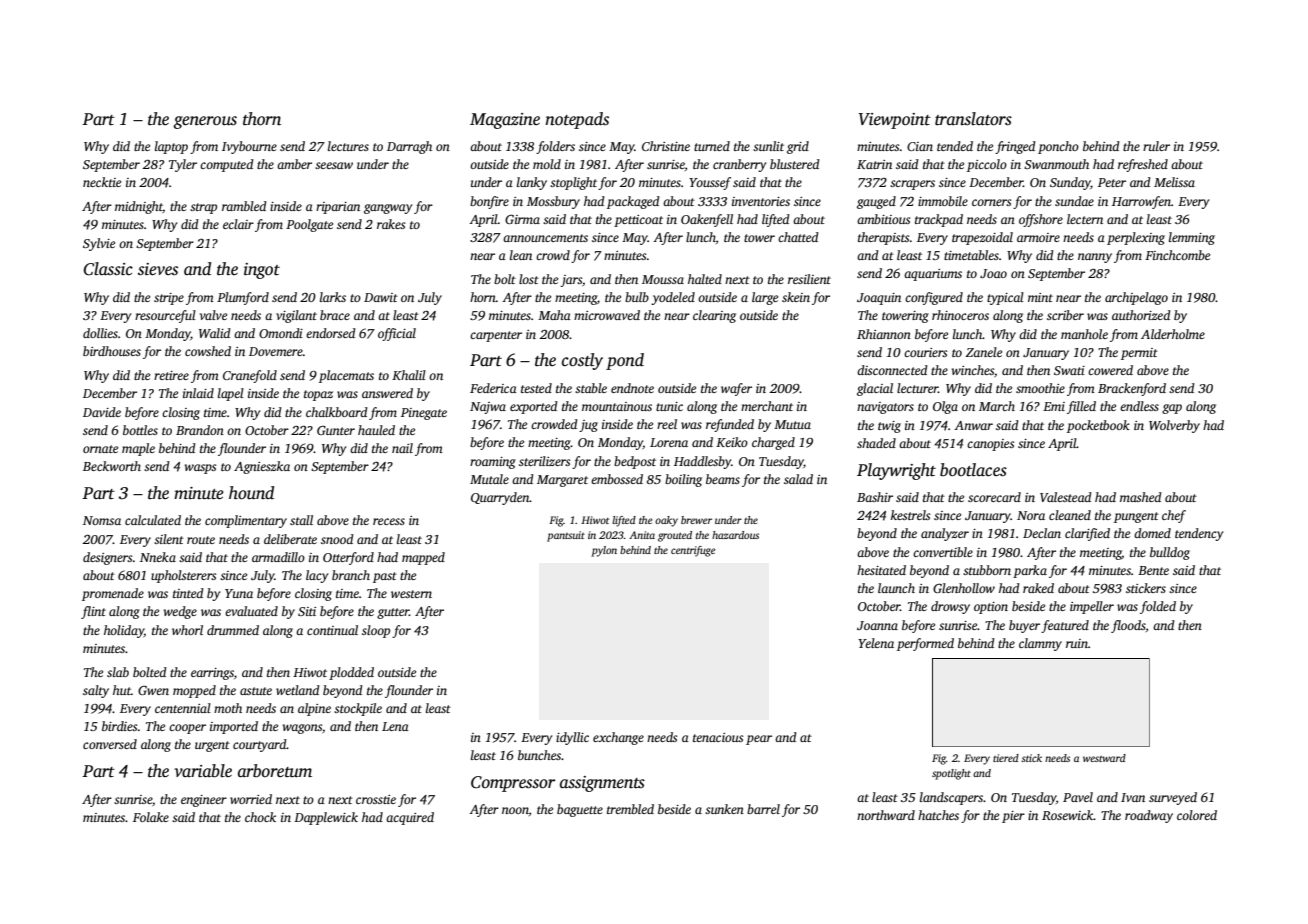 Image resolution: width=1308 pixels, height=924 pixels. Describe the element at coordinates (881, 570) in the screenshot. I see `hesitated` at that location.
